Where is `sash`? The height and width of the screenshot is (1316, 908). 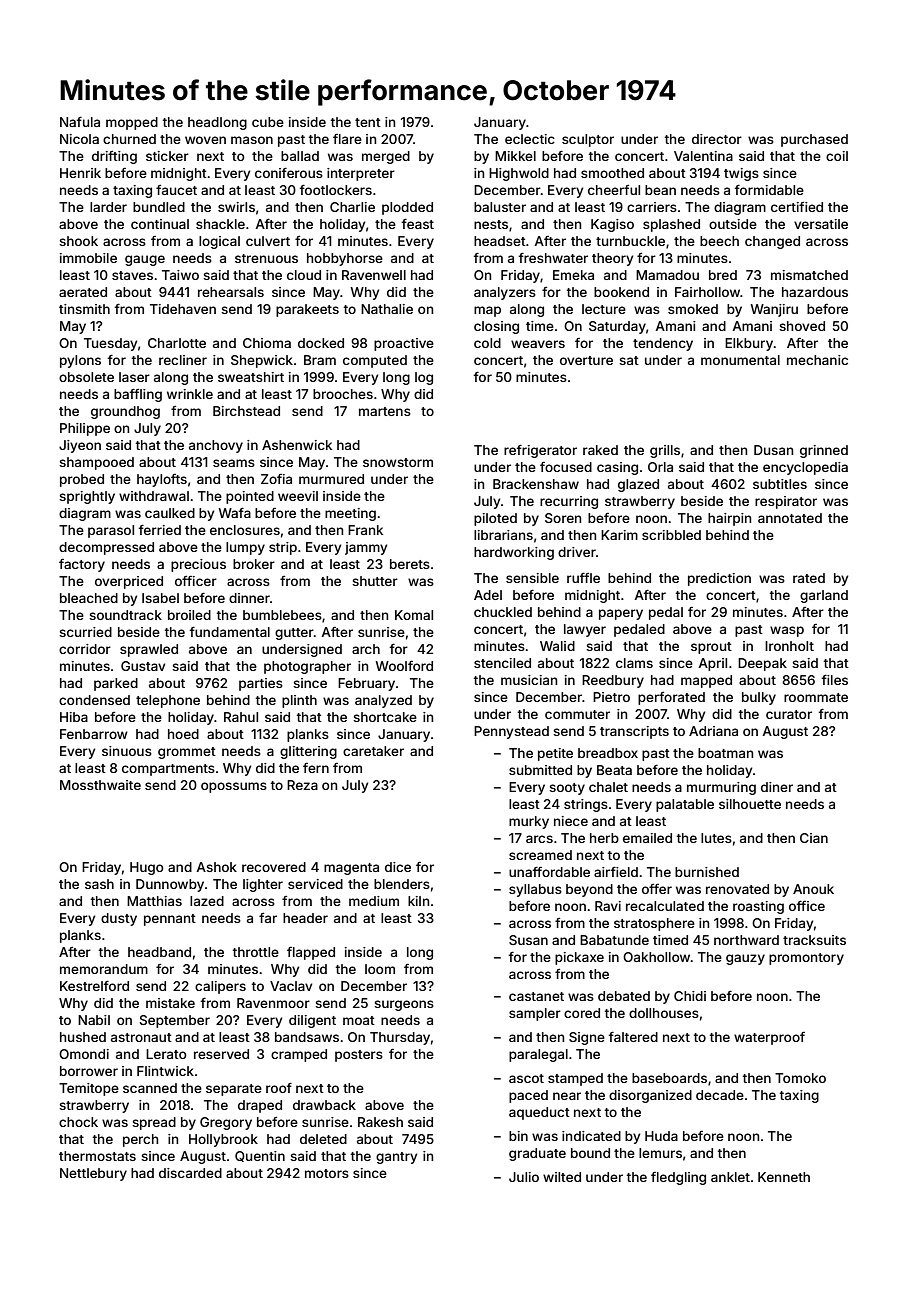
sash is located at coordinates (99, 884).
